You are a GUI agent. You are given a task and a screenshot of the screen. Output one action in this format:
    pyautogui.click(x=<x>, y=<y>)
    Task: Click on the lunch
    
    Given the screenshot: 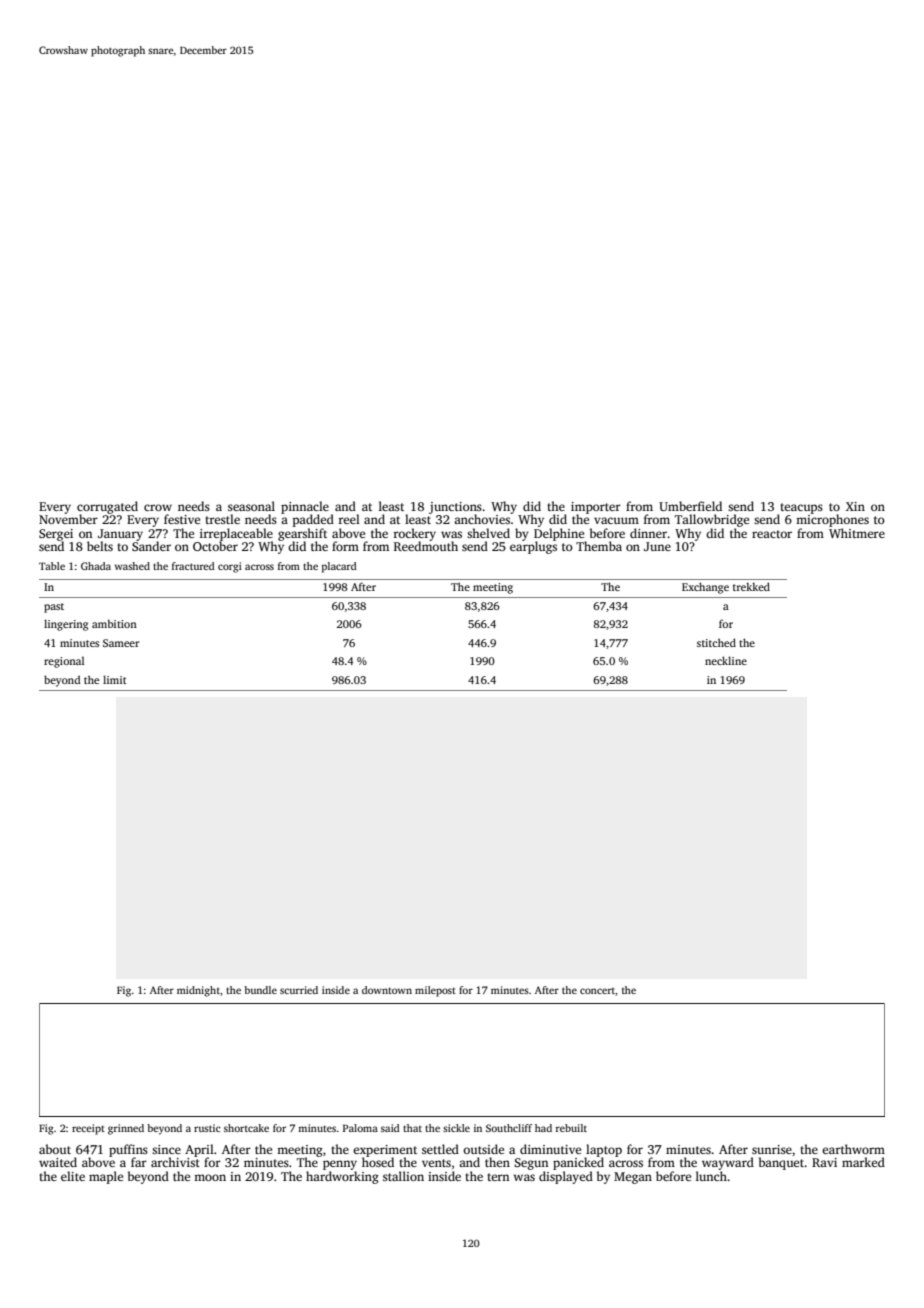 What is the action you would take?
    pyautogui.click(x=711, y=1176)
